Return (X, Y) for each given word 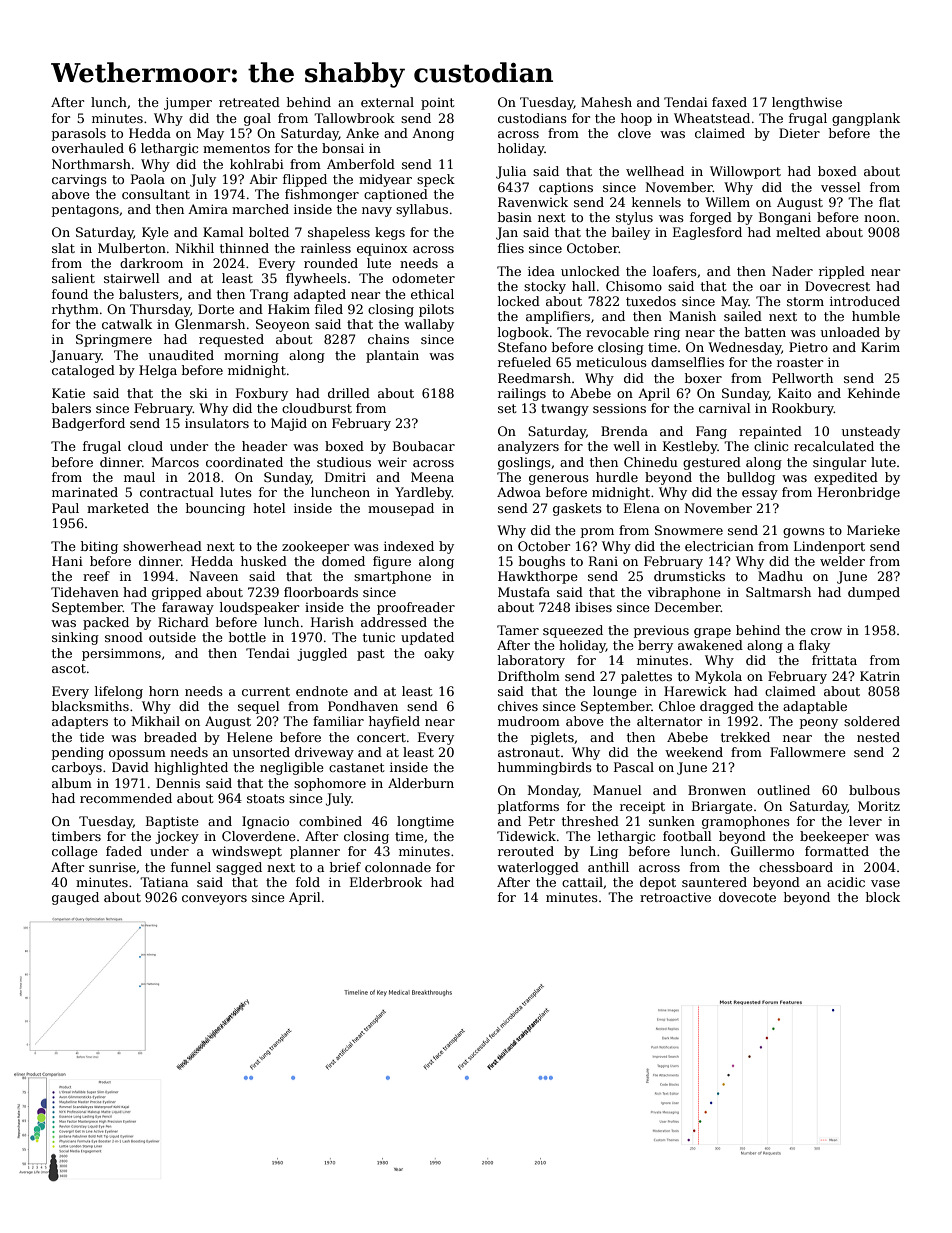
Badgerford (88, 424)
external (387, 102)
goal (257, 119)
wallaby (429, 325)
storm (805, 301)
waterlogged (538, 868)
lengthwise (807, 103)
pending (78, 753)
